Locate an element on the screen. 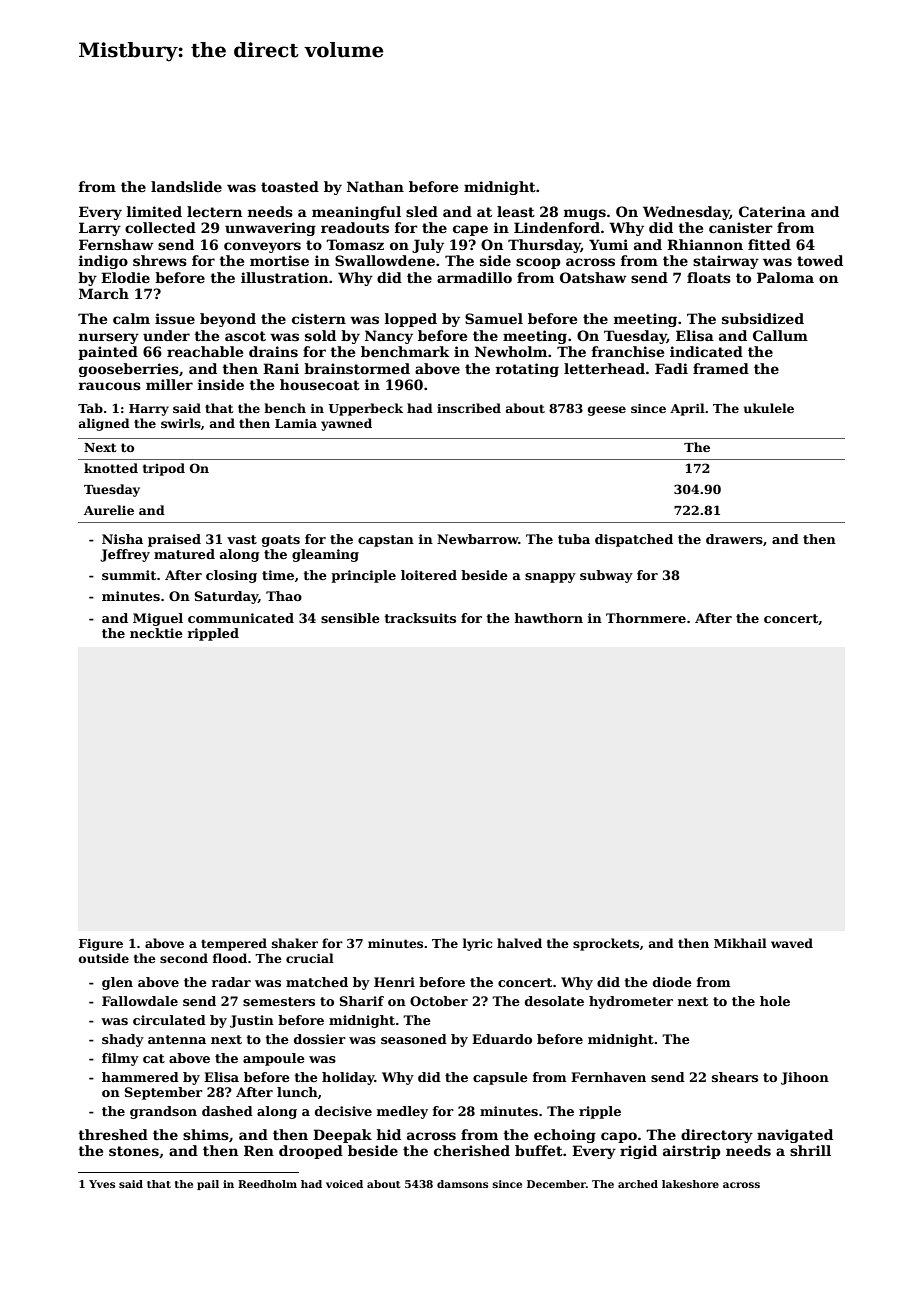 Image resolution: width=924 pixels, height=1308 pixels. filmy is located at coordinates (120, 1059).
